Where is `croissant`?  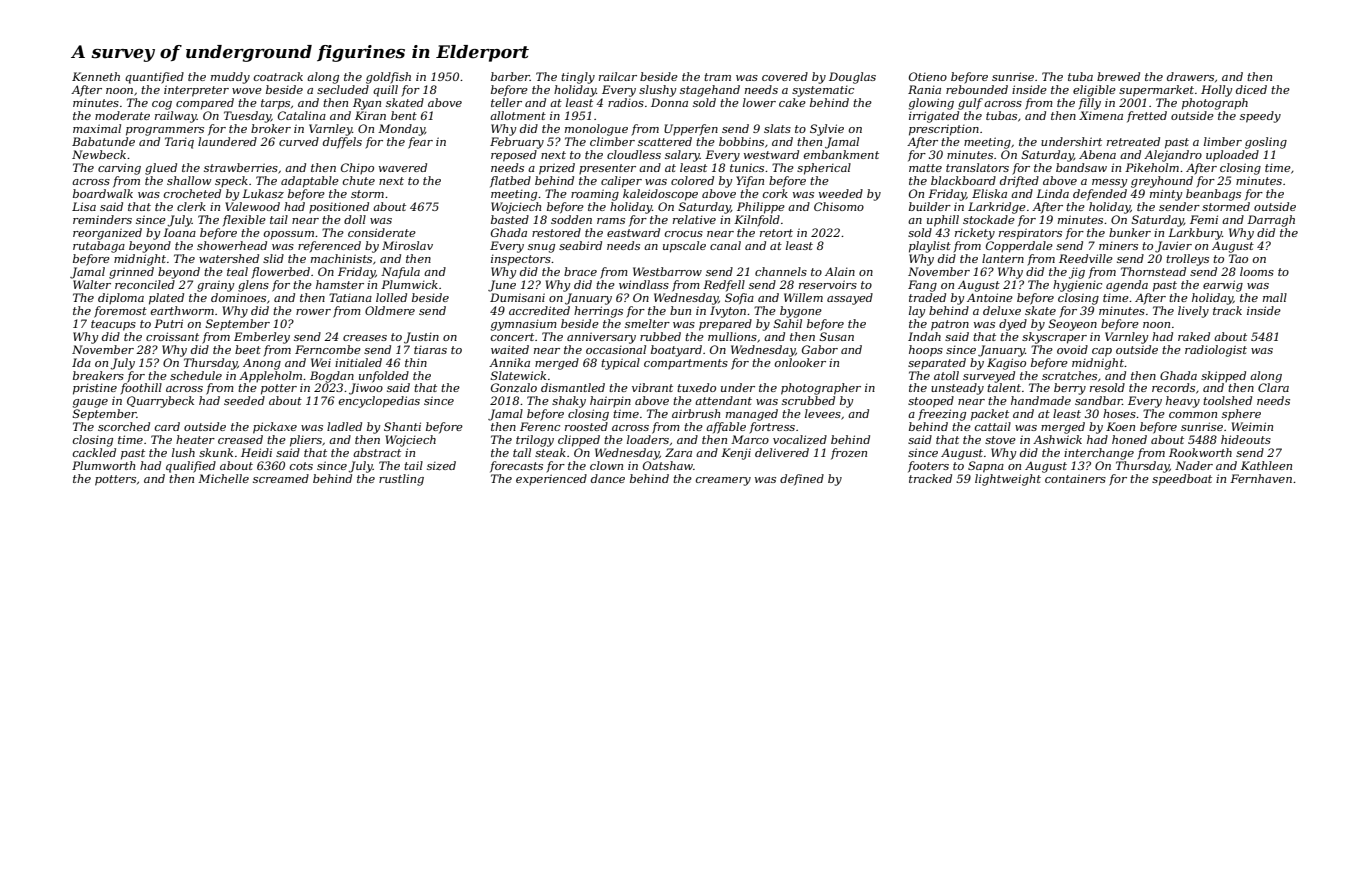 croissant is located at coordinates (172, 336).
